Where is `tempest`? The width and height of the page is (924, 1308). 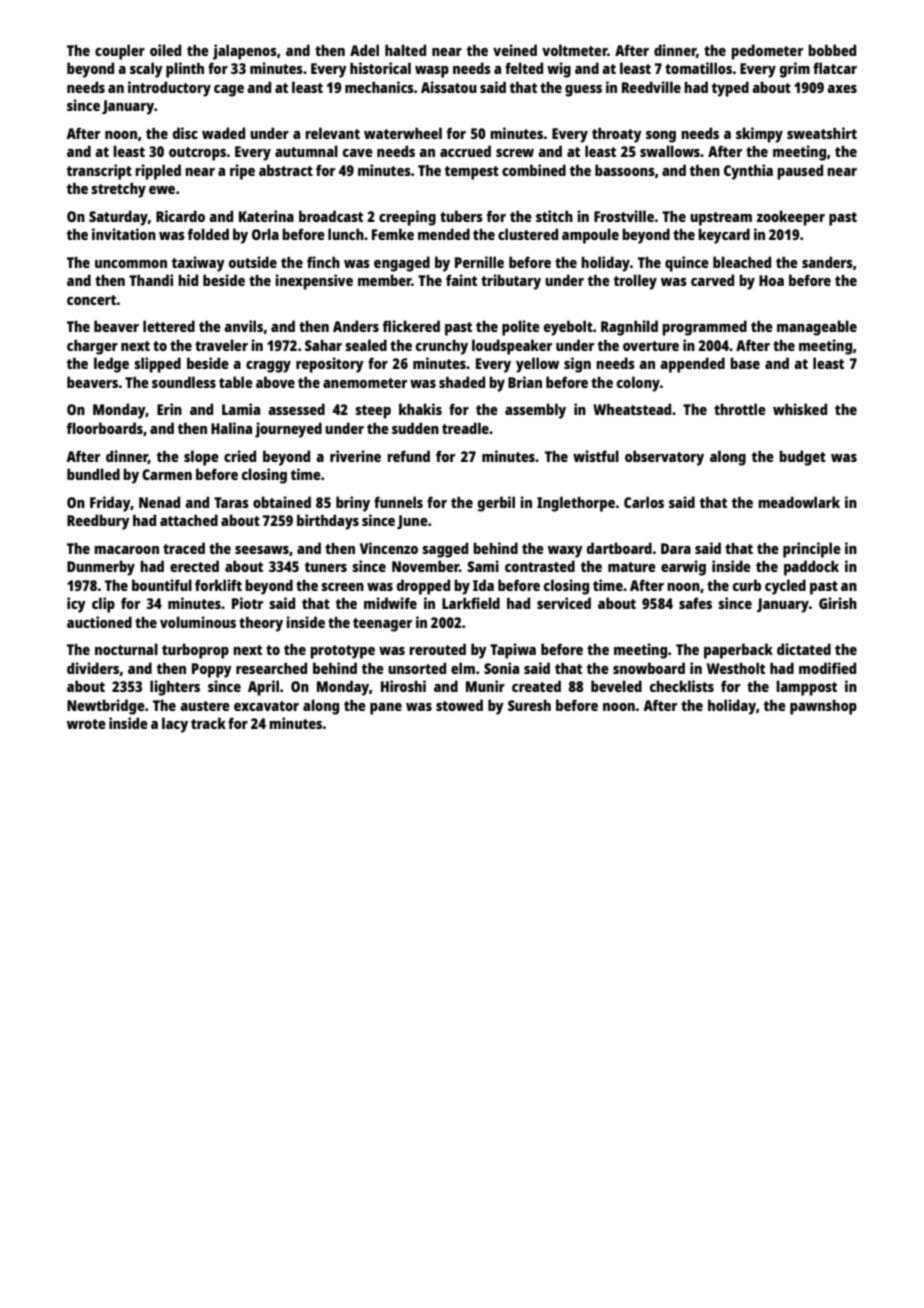 tempest is located at coordinates (472, 173).
